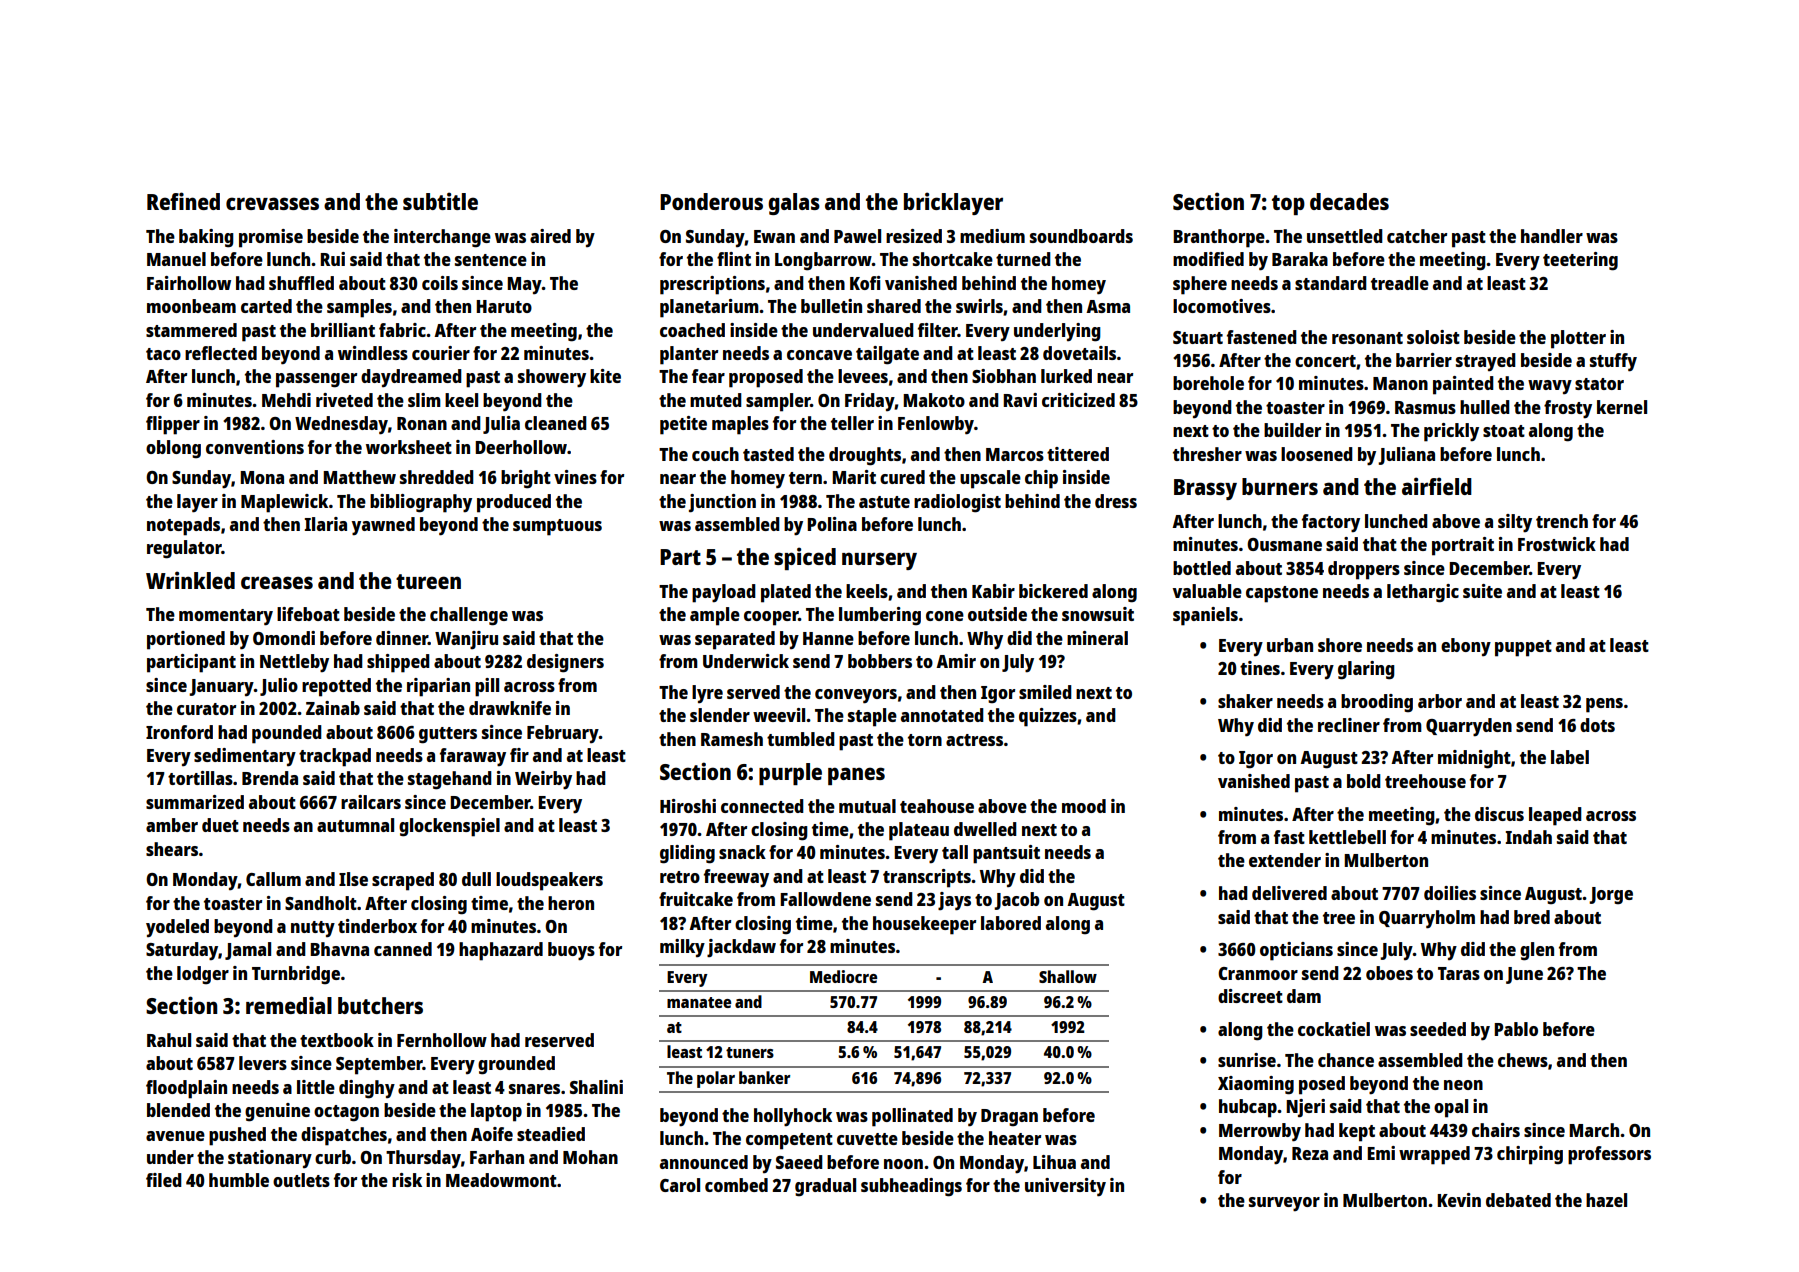 The width and height of the image is (1799, 1272). What do you see at coordinates (979, 306) in the image?
I see `swirls` at bounding box center [979, 306].
